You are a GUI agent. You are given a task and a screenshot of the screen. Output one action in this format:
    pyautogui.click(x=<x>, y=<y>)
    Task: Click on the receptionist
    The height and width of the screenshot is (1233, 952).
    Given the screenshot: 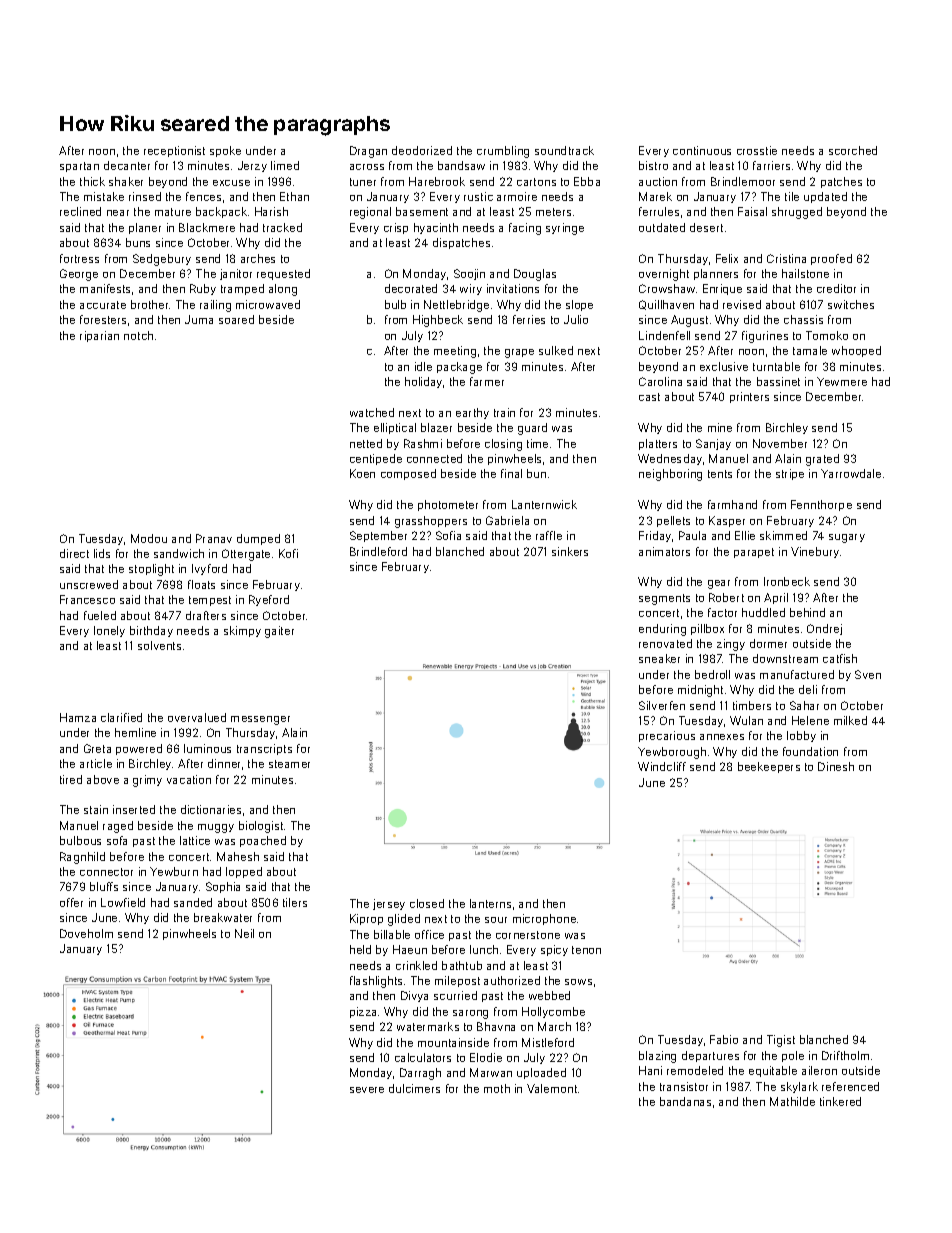 What is the action you would take?
    pyautogui.click(x=174, y=151)
